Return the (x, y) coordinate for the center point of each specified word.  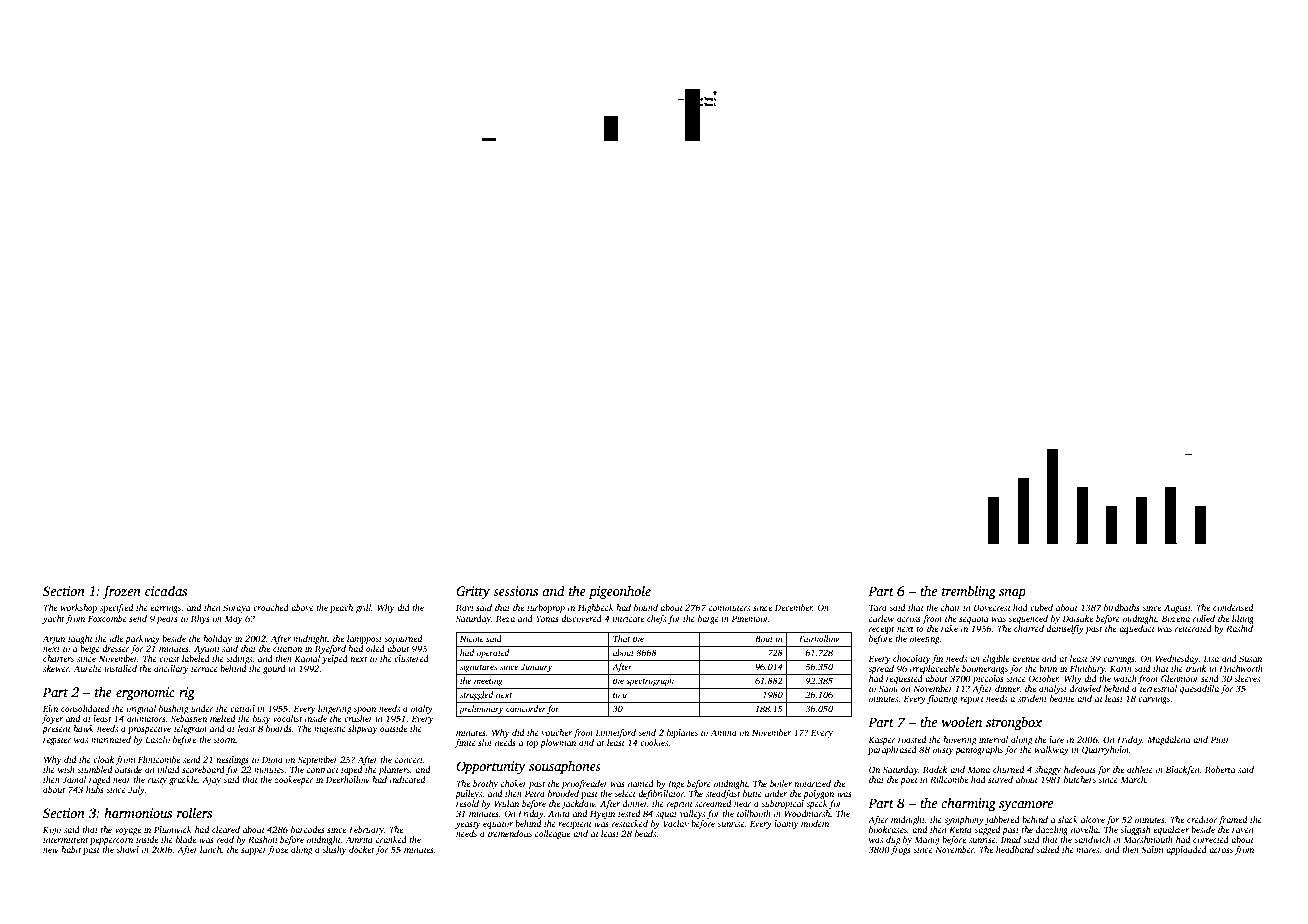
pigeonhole (620, 592)
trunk (1196, 668)
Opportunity (491, 767)
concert (409, 760)
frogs (901, 850)
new (51, 850)
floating (942, 699)
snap (1012, 594)
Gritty (473, 592)
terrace (204, 669)
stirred (1000, 779)
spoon (364, 710)
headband (1015, 849)
